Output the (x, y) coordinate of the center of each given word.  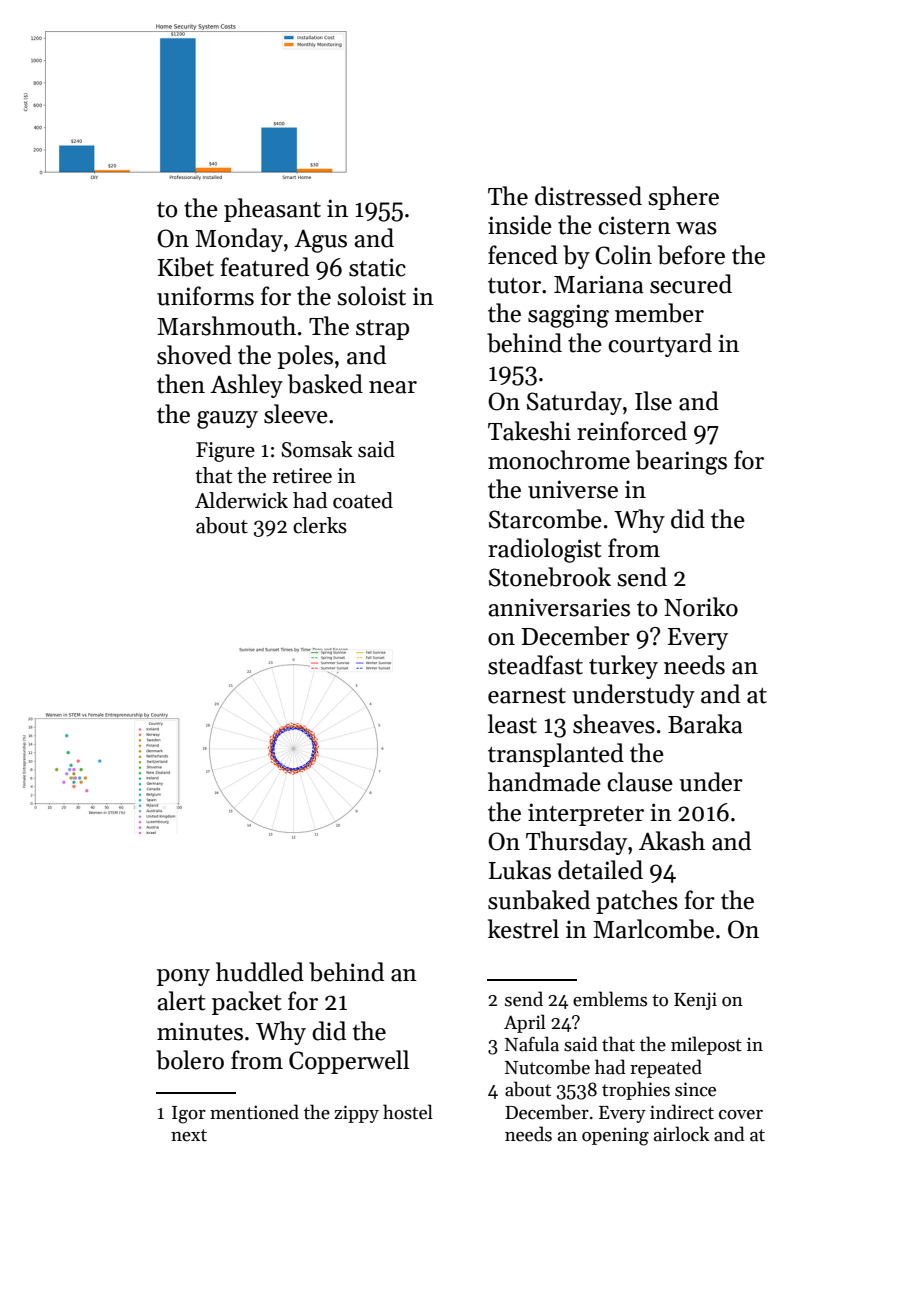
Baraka (705, 724)
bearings (681, 462)
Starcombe (545, 519)
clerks (320, 525)
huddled (260, 972)
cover (741, 1115)
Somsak (317, 449)
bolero (190, 1060)
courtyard (660, 345)
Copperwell (349, 1062)
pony (183, 977)
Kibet (186, 267)
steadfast (535, 665)
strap (382, 330)
